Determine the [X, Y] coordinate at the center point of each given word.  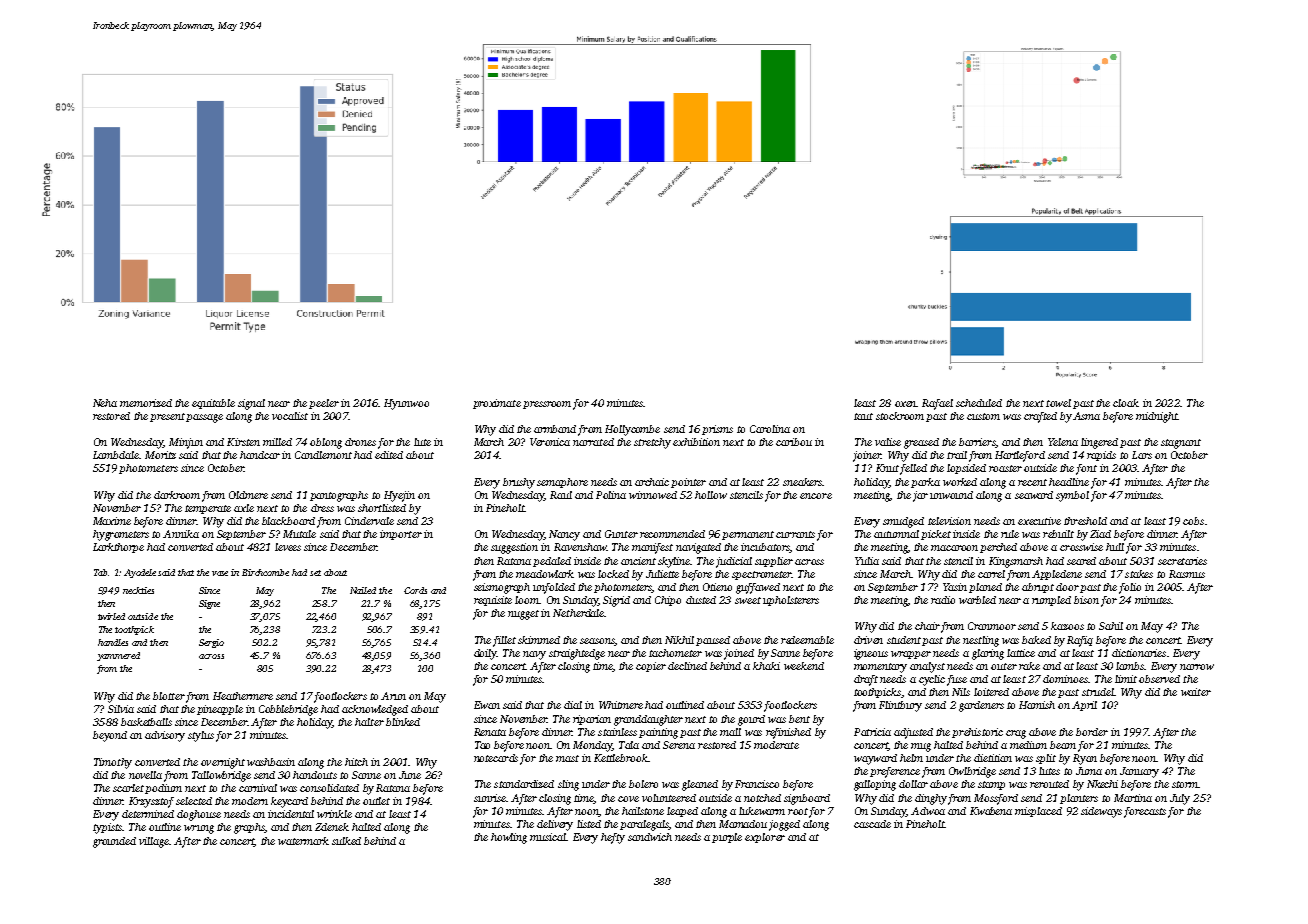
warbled [977, 600]
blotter [169, 696]
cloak [1126, 403]
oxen [906, 404]
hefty [613, 838]
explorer [765, 838]
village [154, 842]
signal [251, 404]
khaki [766, 666]
